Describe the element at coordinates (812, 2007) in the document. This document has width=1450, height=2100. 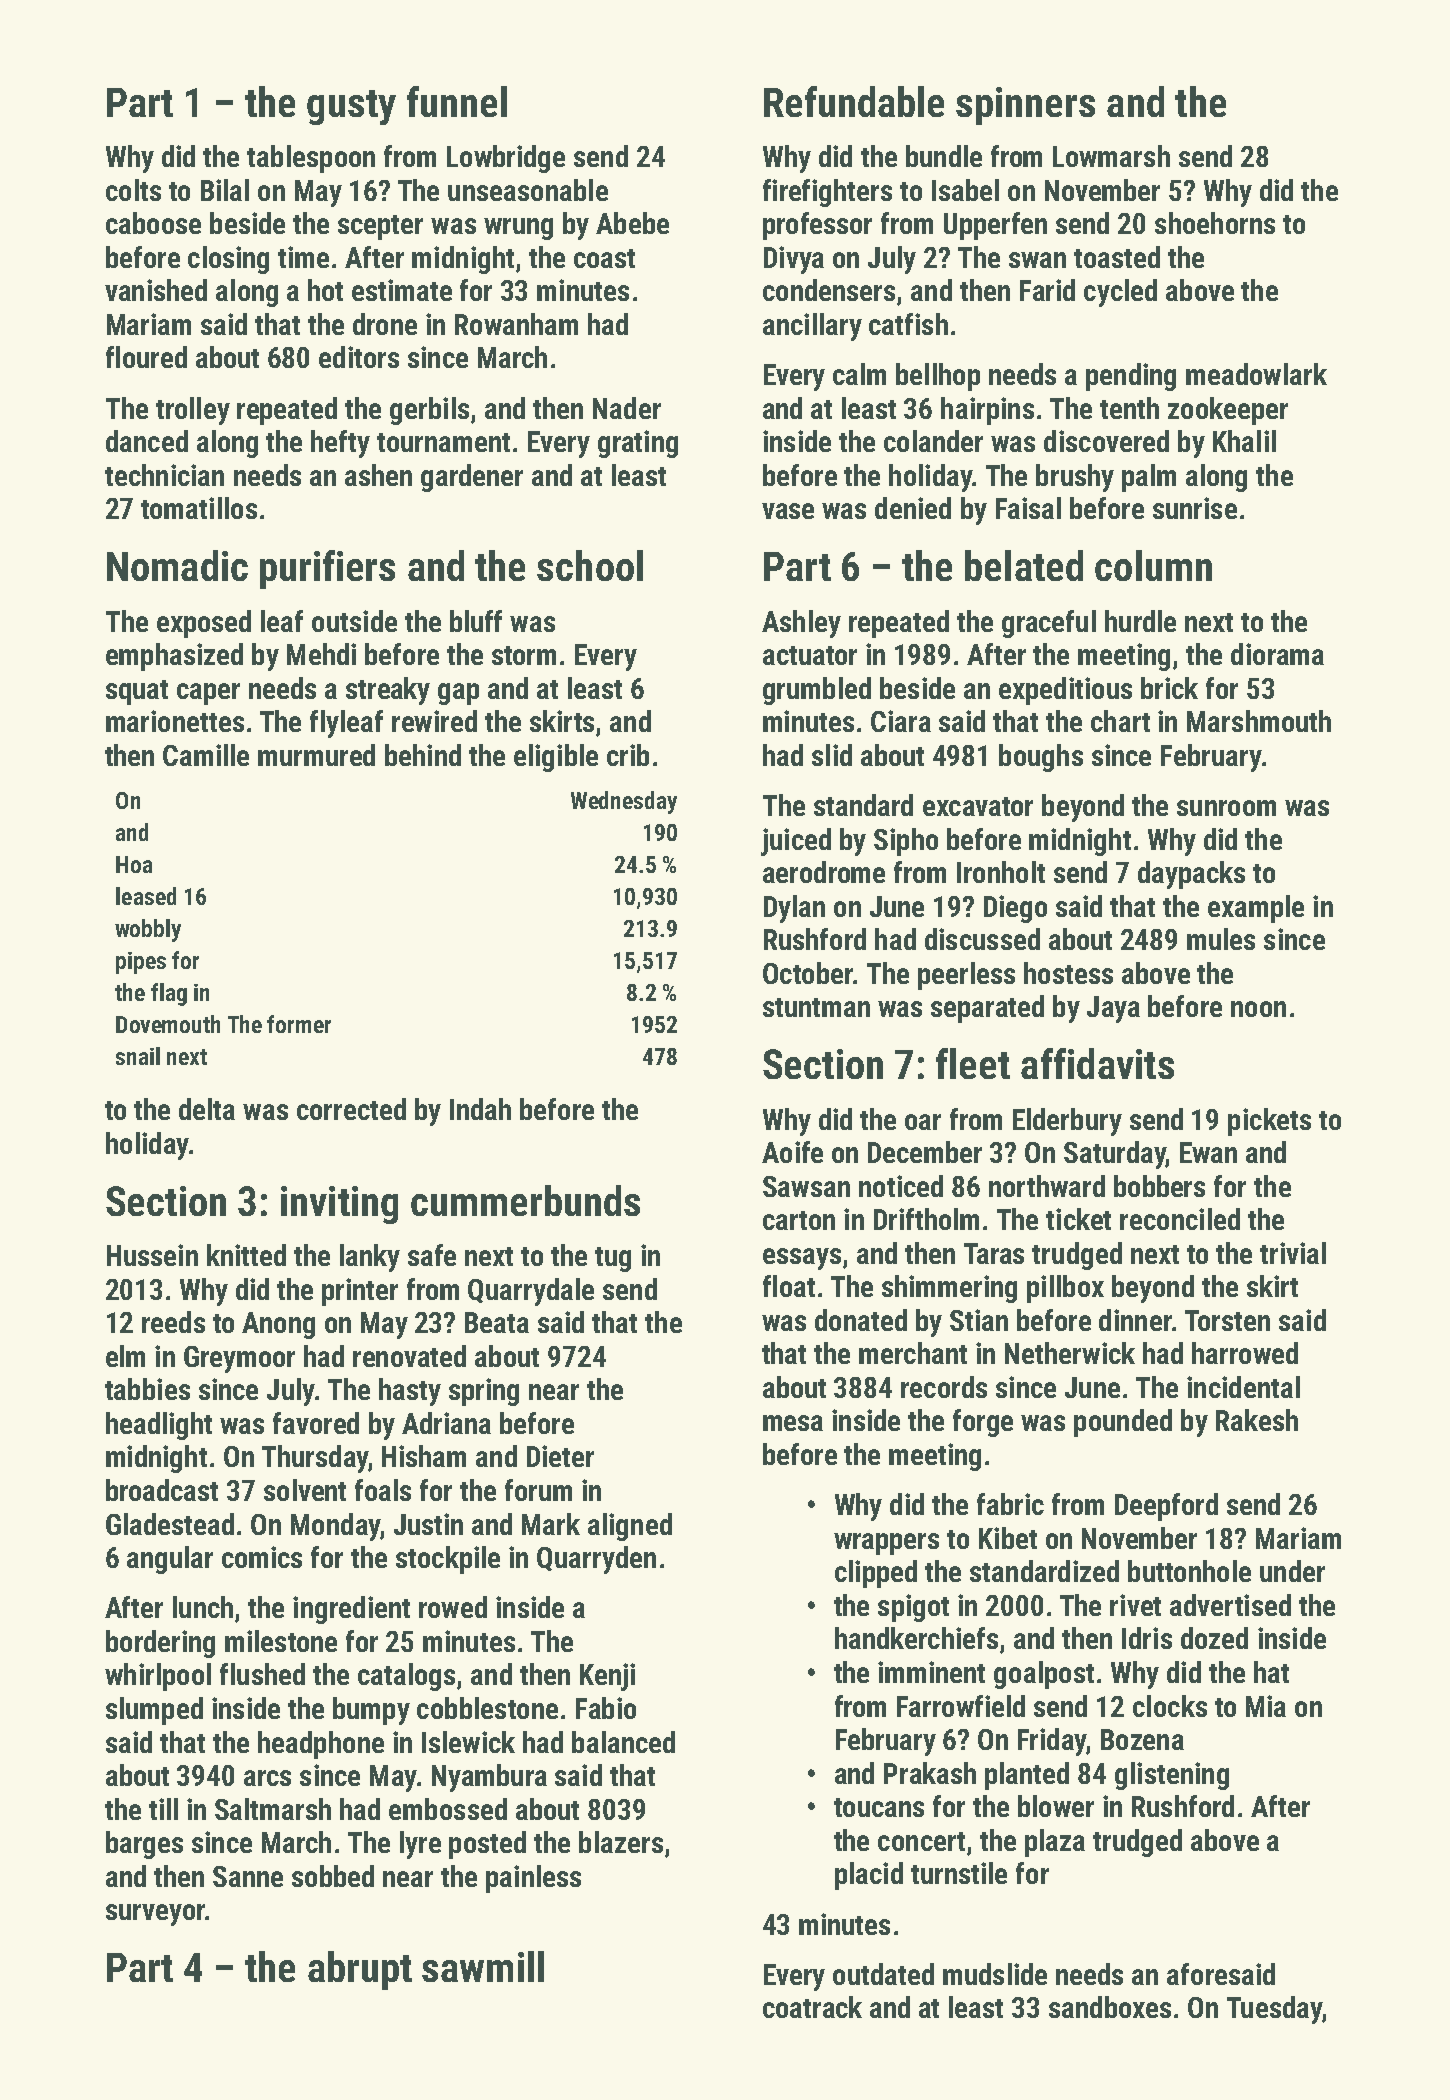
I see `coatrack` at that location.
